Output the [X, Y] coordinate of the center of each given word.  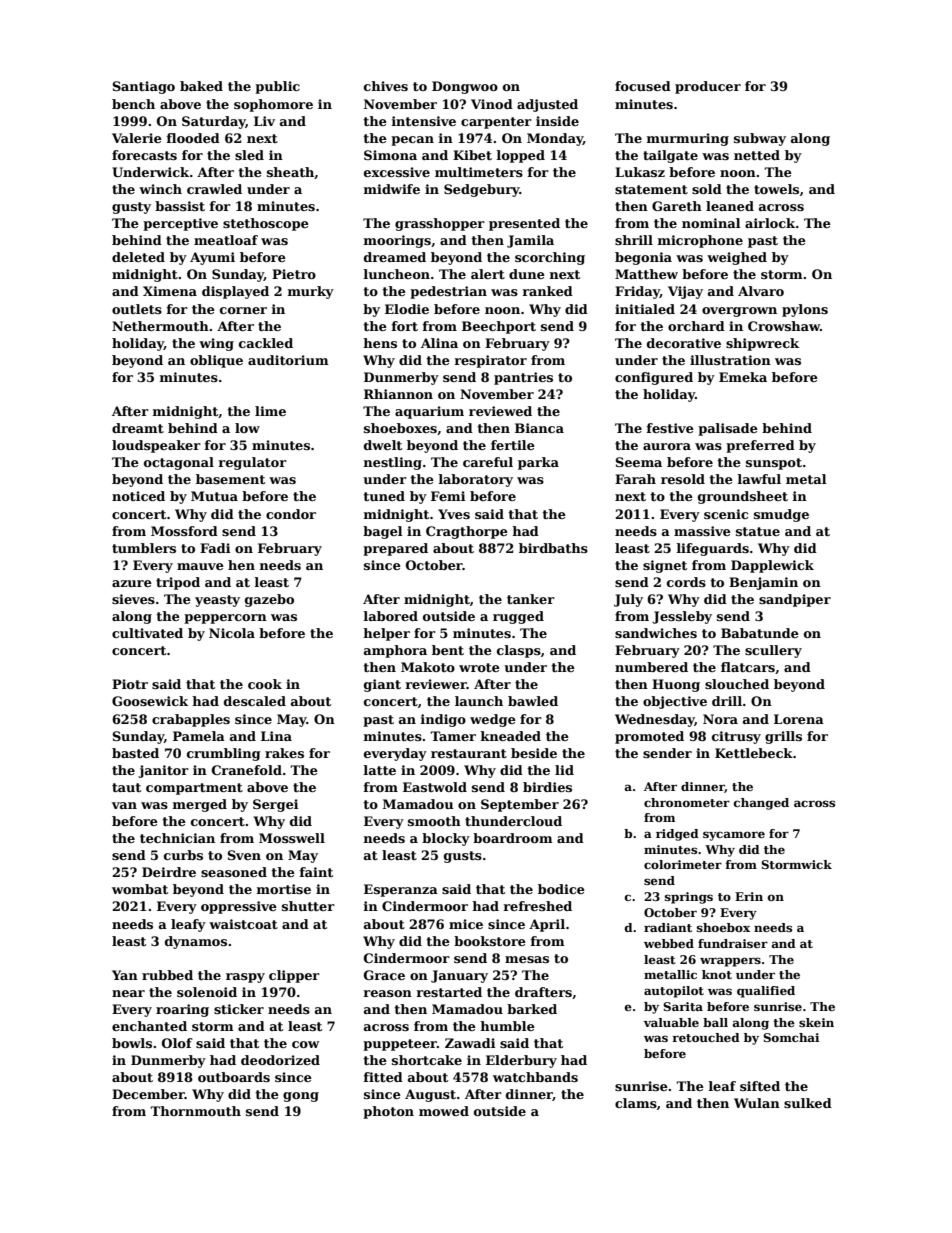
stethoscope [266, 224]
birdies [547, 787]
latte [380, 770]
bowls [132, 1043]
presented [524, 224]
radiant [668, 927]
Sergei [275, 805]
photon [388, 1112]
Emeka [743, 377]
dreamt [138, 428]
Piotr [130, 684]
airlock [770, 223]
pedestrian [448, 292]
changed [761, 804]
